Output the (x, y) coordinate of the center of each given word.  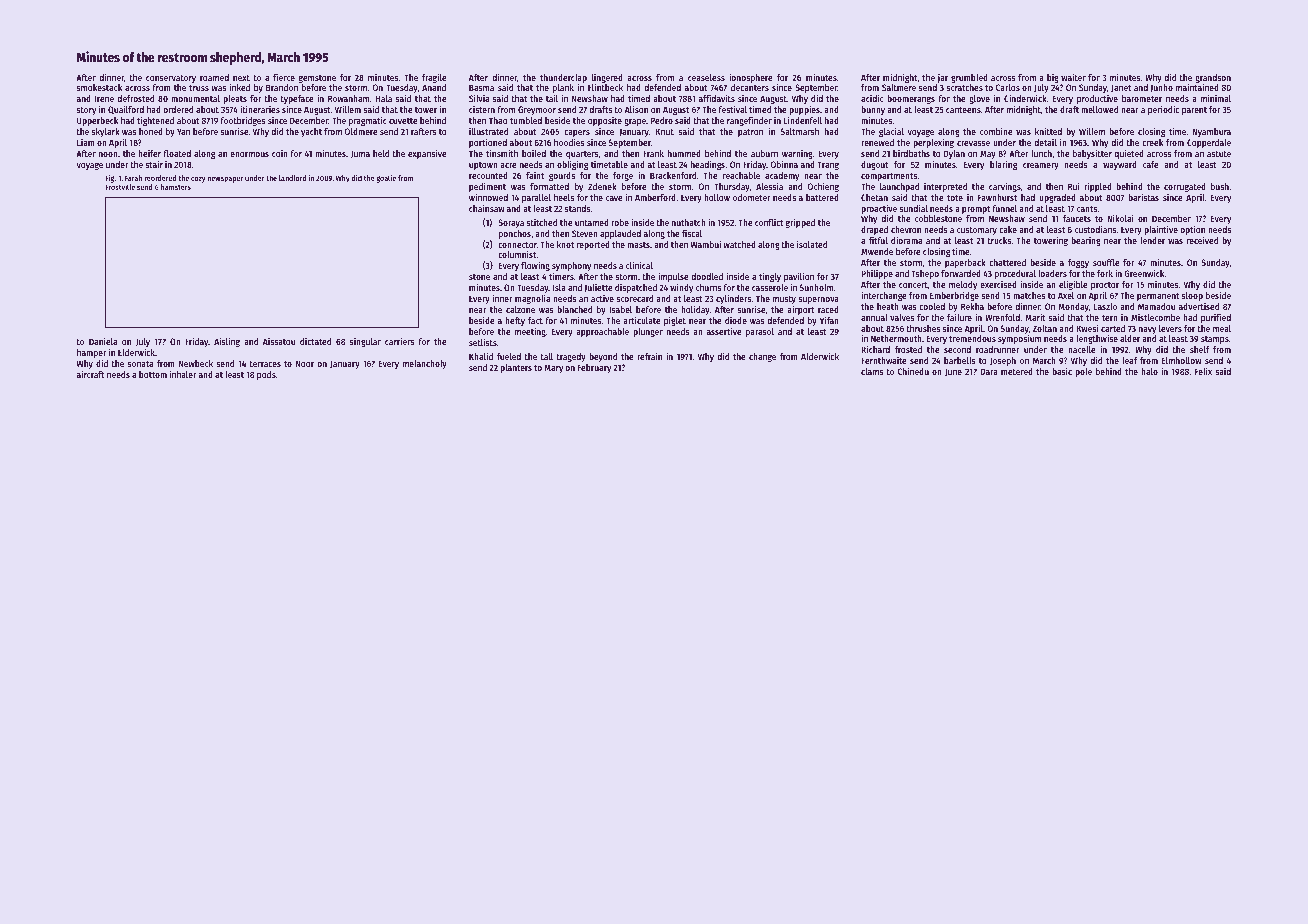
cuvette (403, 121)
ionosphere (751, 78)
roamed (214, 77)
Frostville (120, 187)
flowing (535, 266)
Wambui (706, 244)
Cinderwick (1025, 98)
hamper (92, 353)
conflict (769, 222)
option (1192, 231)
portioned (488, 143)
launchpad (899, 187)
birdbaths (911, 153)
